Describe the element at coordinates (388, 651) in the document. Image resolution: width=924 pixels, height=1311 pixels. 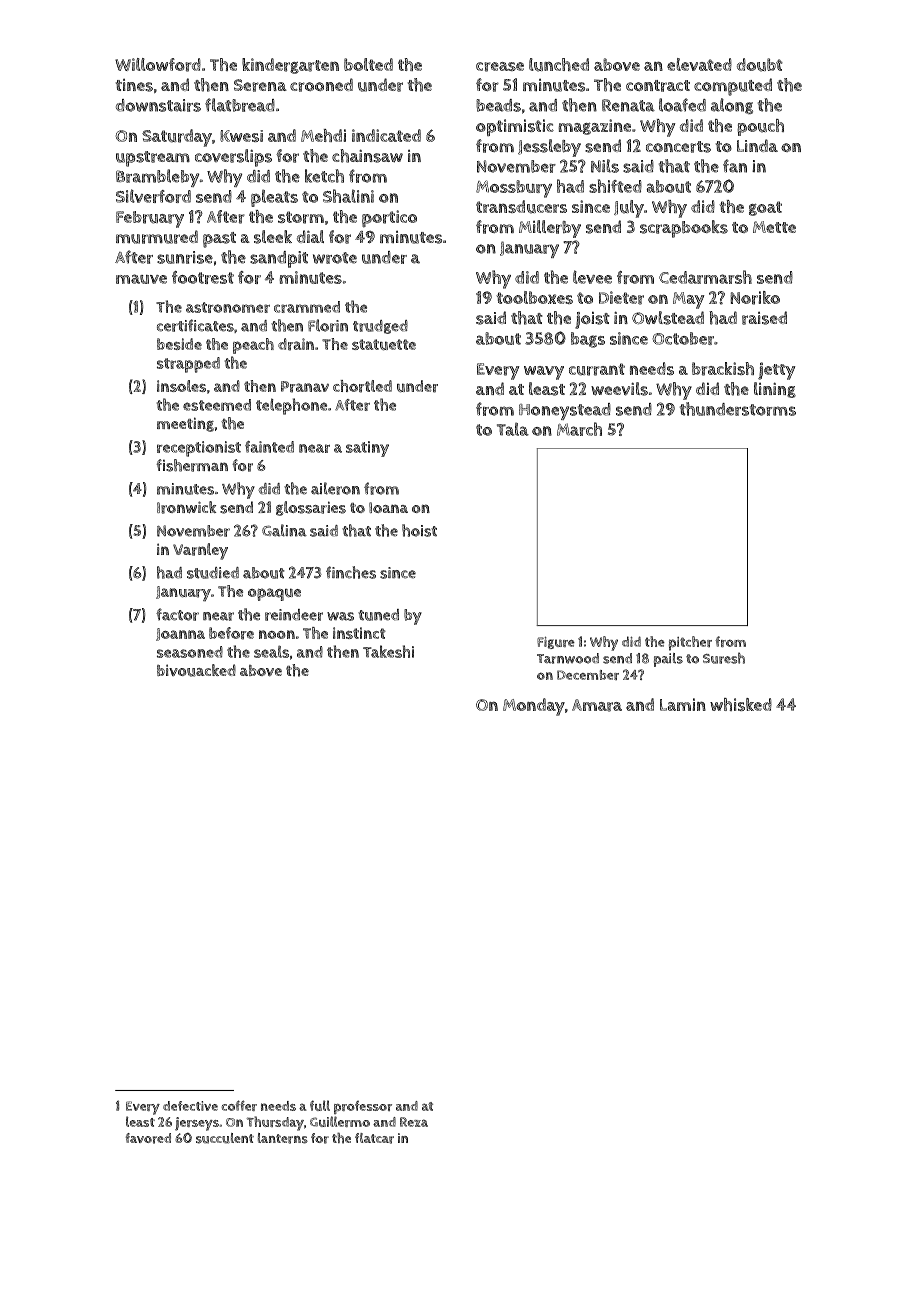
I see `Takeshi` at that location.
